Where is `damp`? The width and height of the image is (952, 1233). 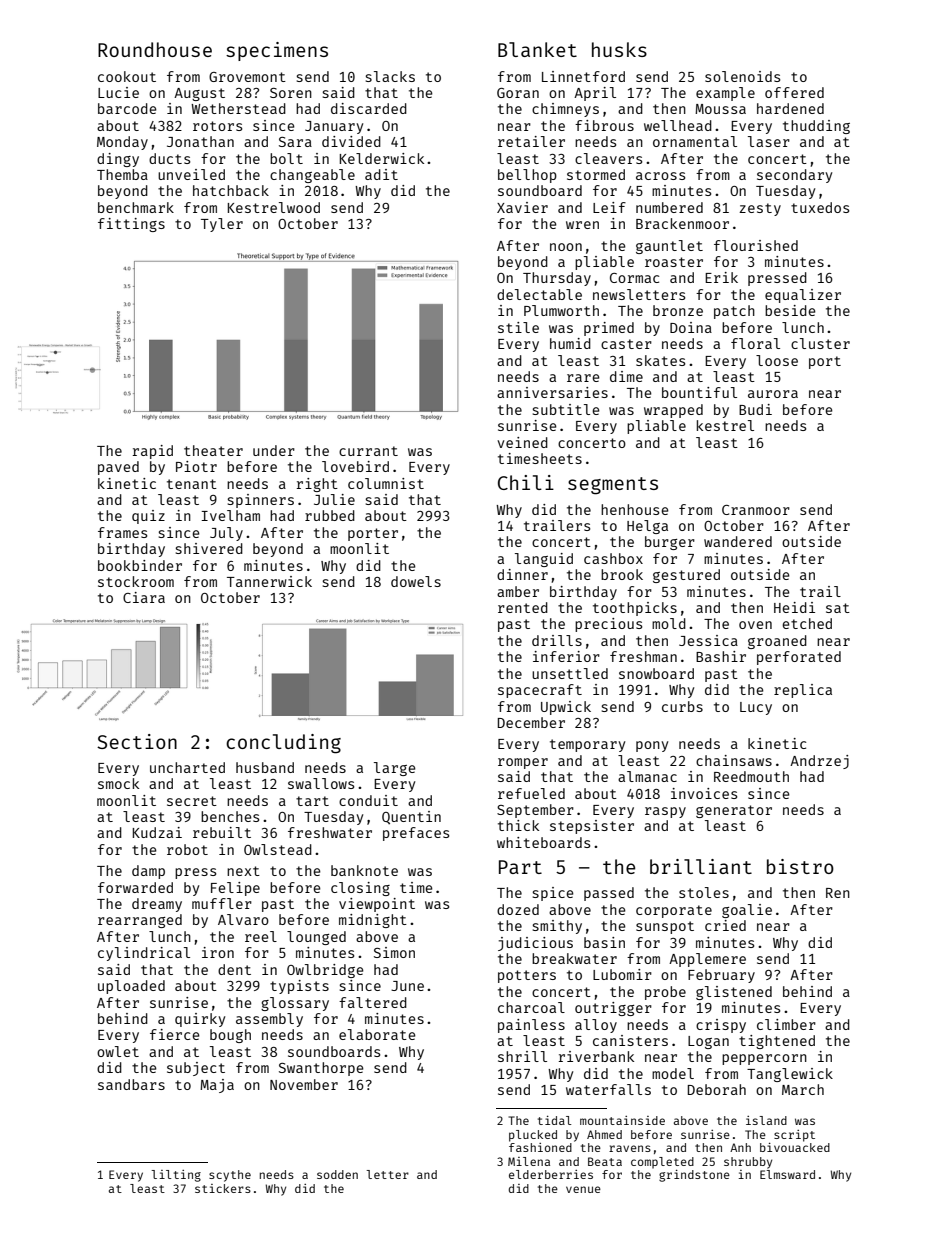 damp is located at coordinates (148, 872).
